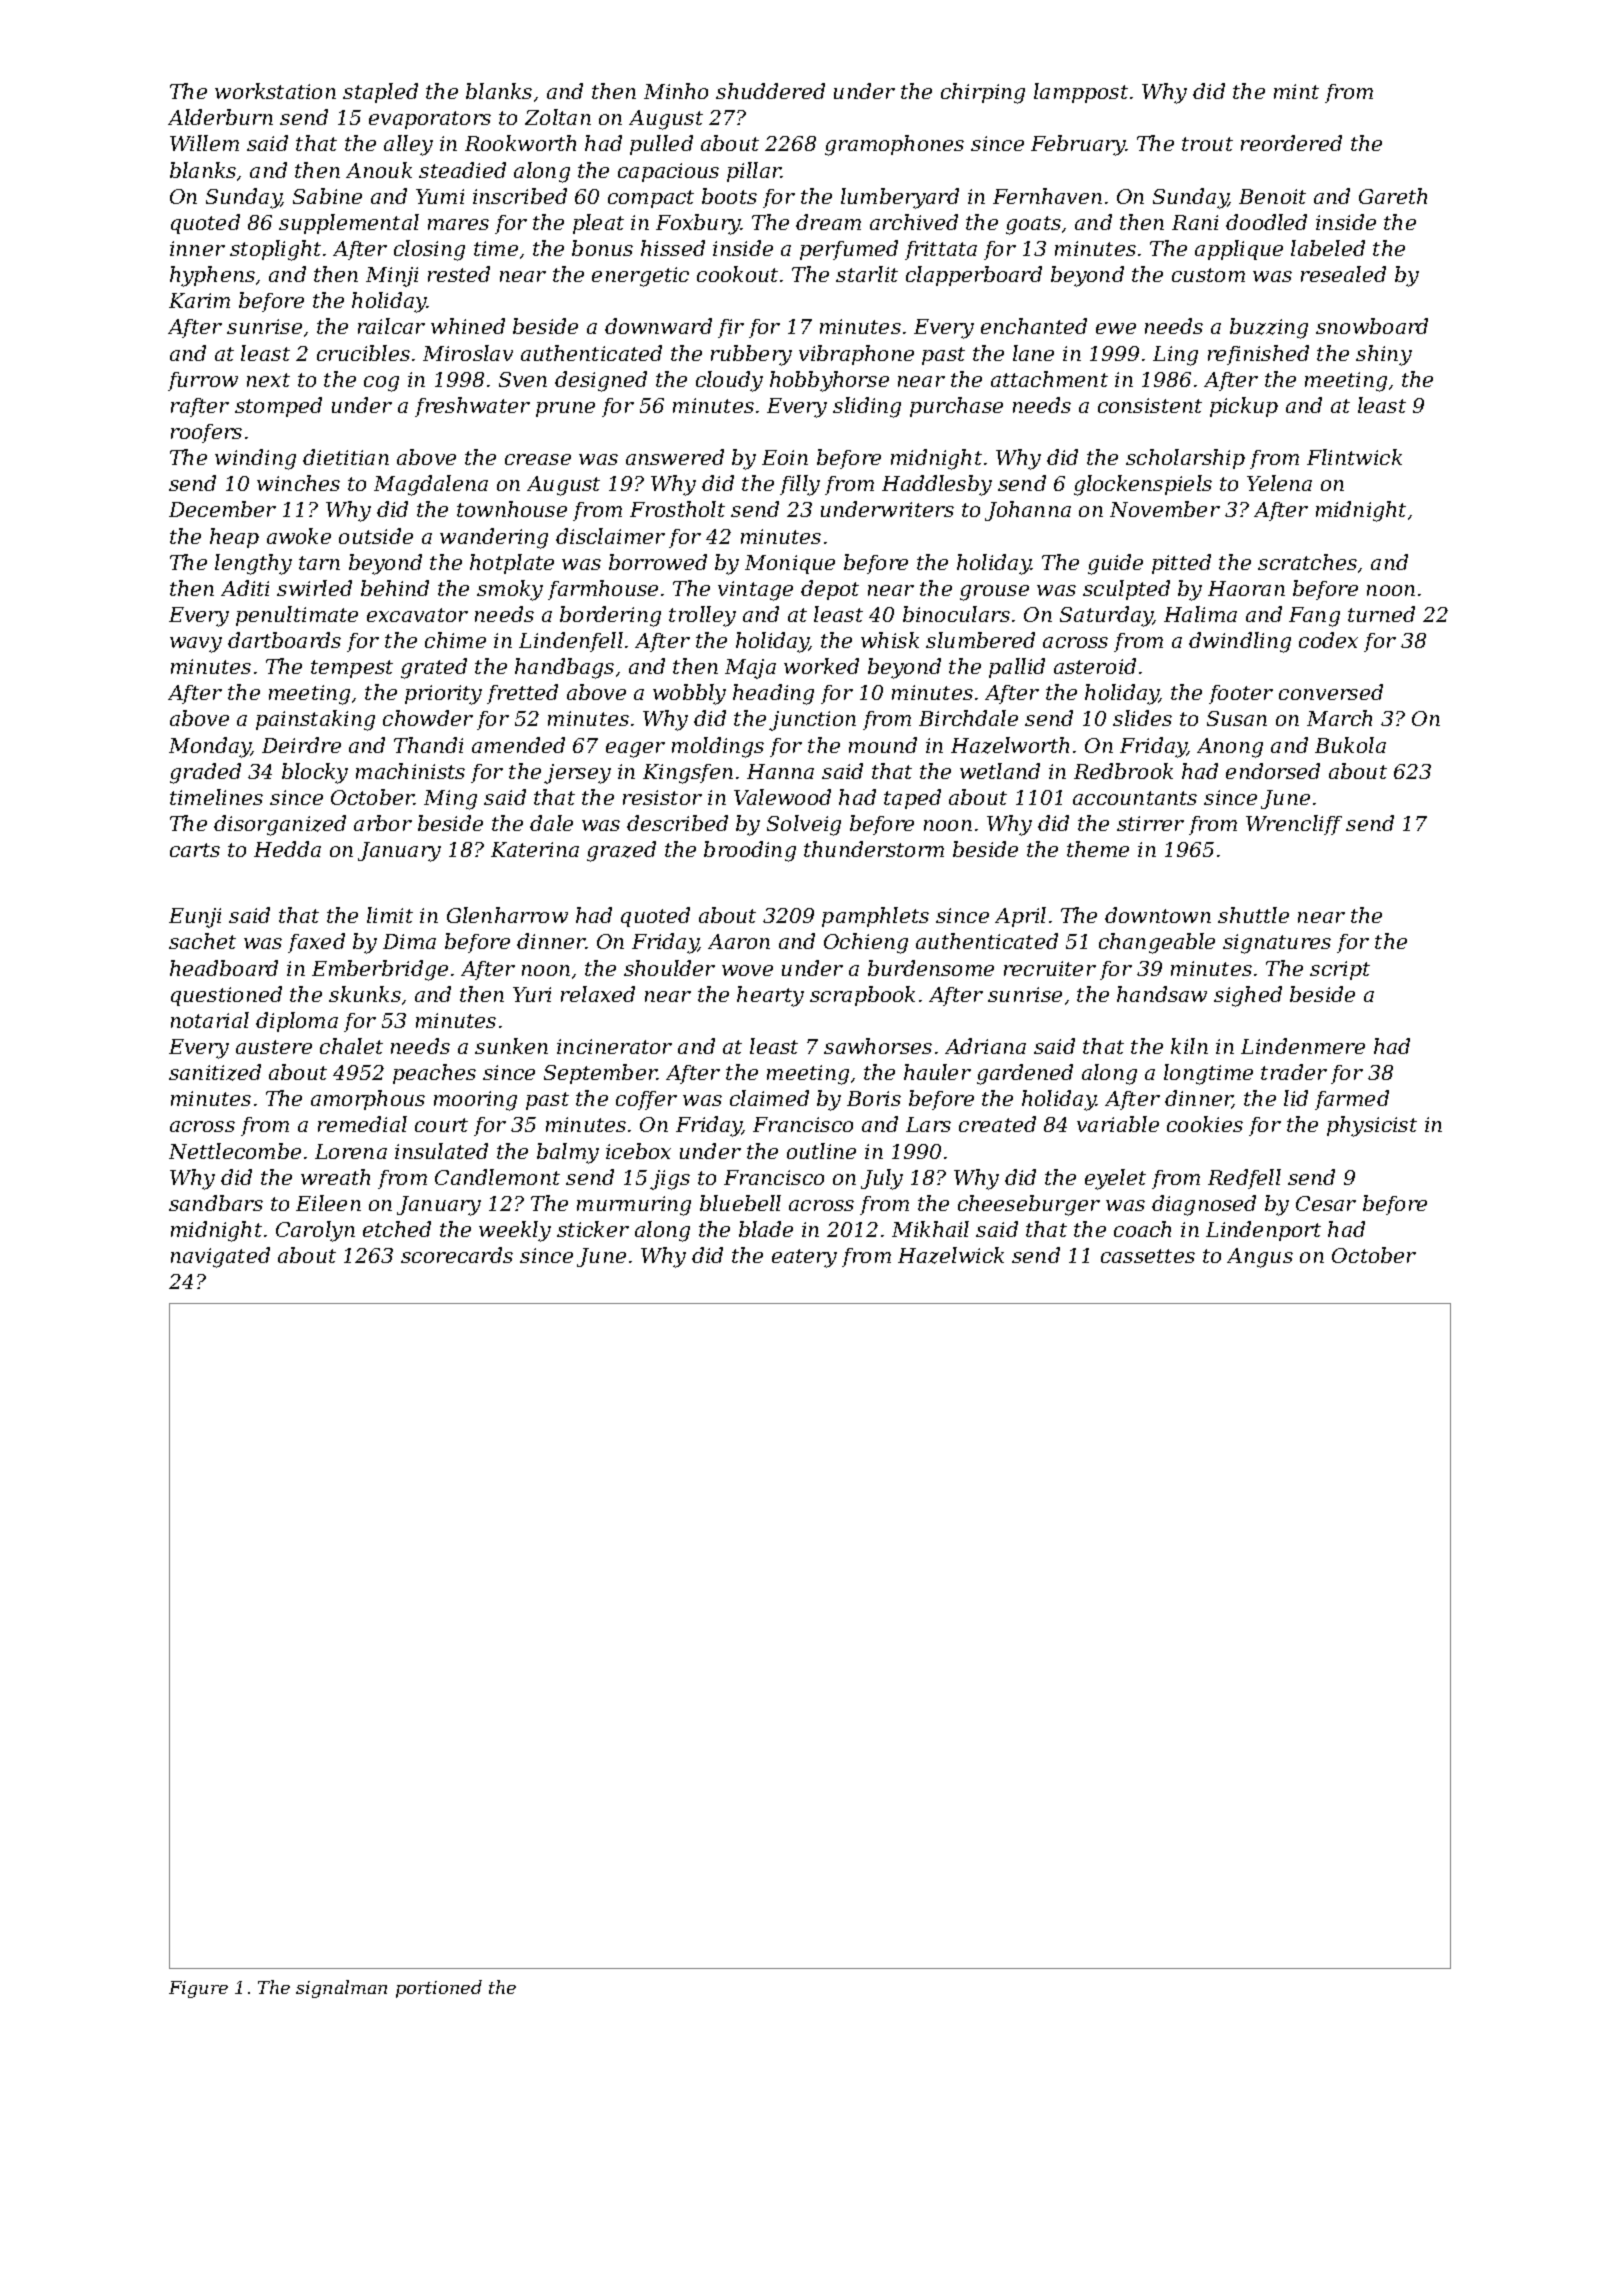 This screenshot has width=1620, height=2292. I want to click on Lorena, so click(351, 1151).
